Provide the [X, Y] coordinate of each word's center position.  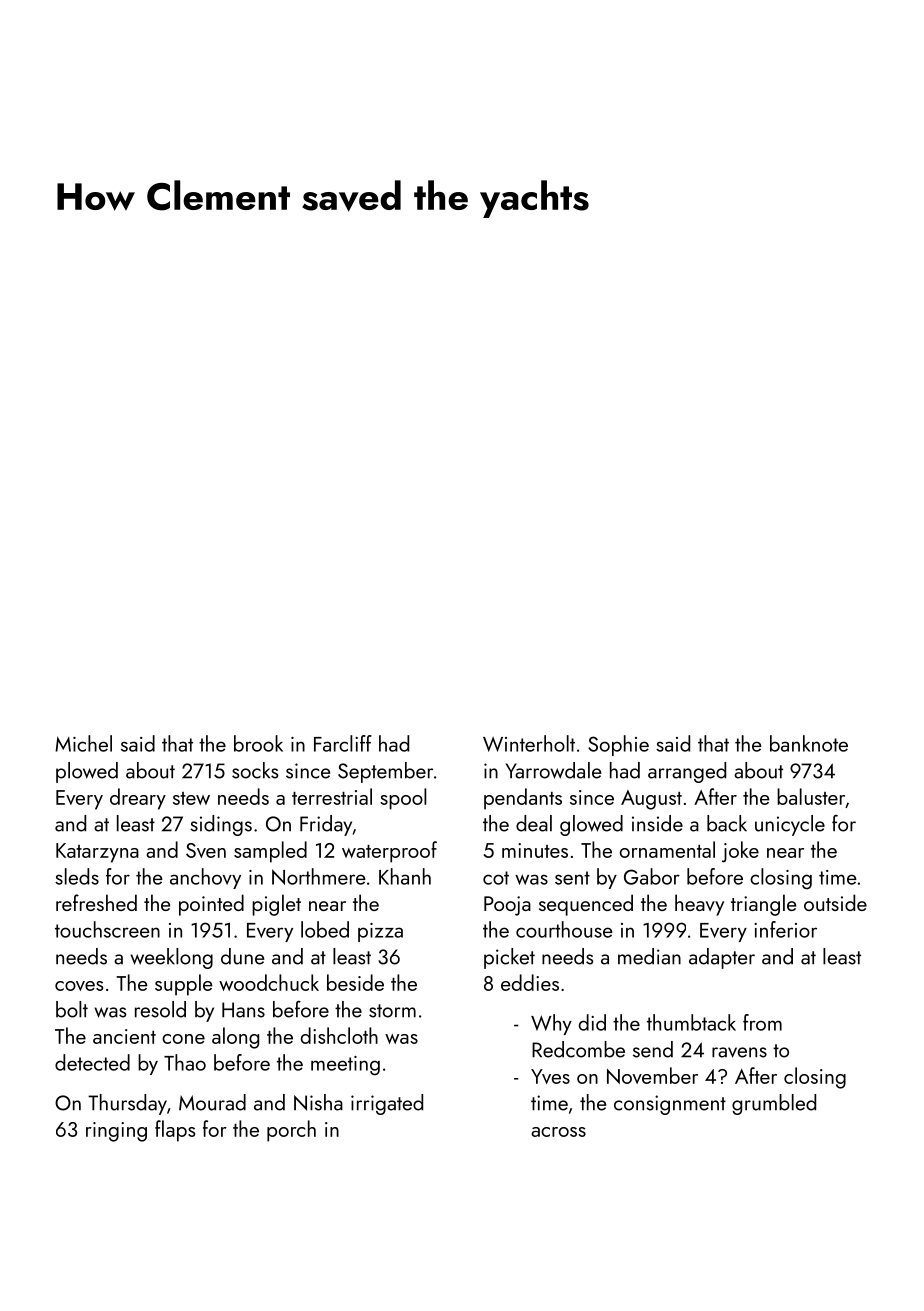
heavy [699, 905]
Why [551, 1024]
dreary [138, 799]
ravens [739, 1052]
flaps [175, 1131]
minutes [535, 850]
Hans [243, 1010]
